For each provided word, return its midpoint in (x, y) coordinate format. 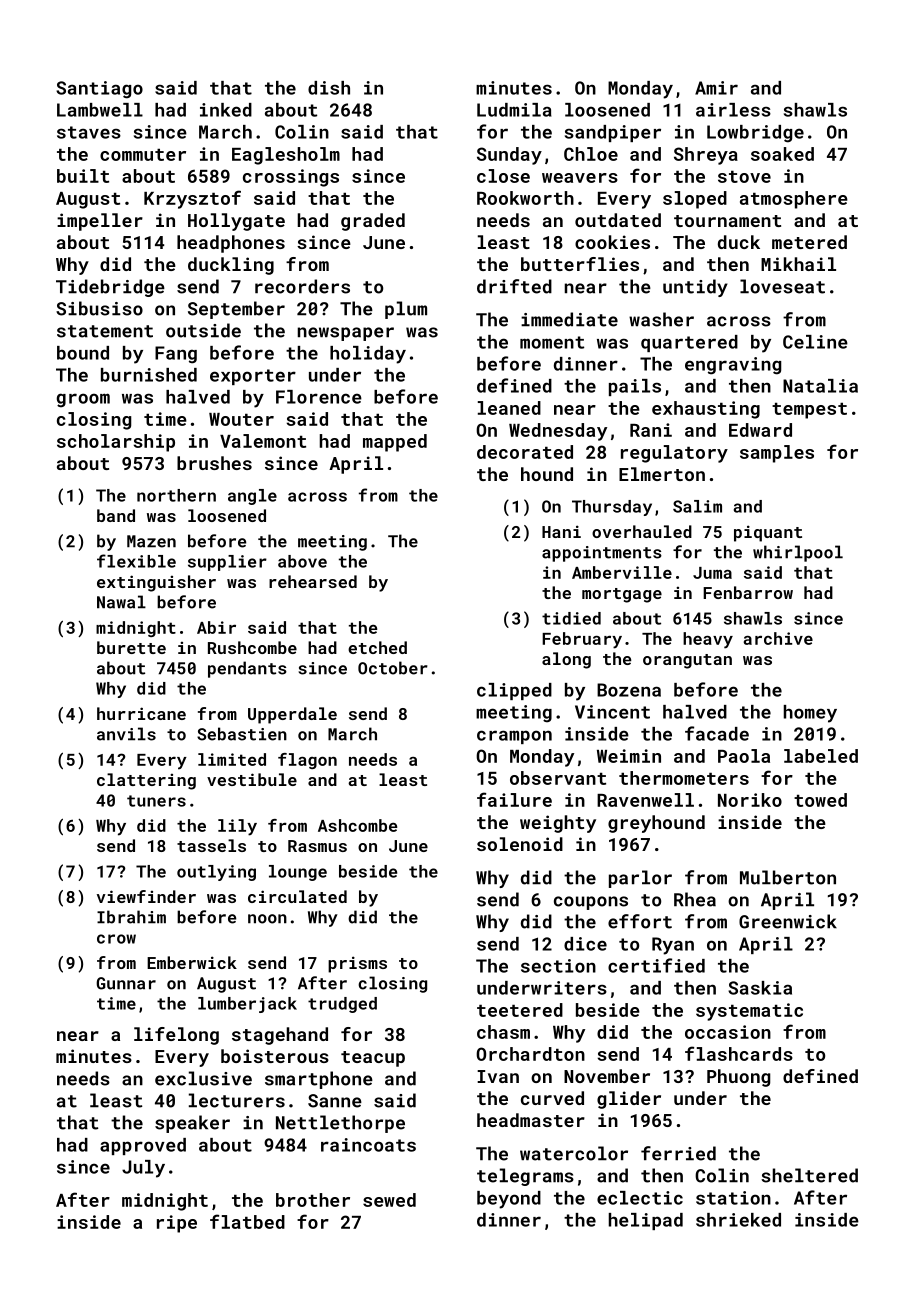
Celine (815, 342)
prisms (357, 964)
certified (656, 965)
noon (267, 919)
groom (83, 400)
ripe (177, 1224)
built (83, 176)
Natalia (820, 386)
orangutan (687, 661)
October (393, 668)
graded (373, 222)
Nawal (121, 602)
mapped (395, 443)
